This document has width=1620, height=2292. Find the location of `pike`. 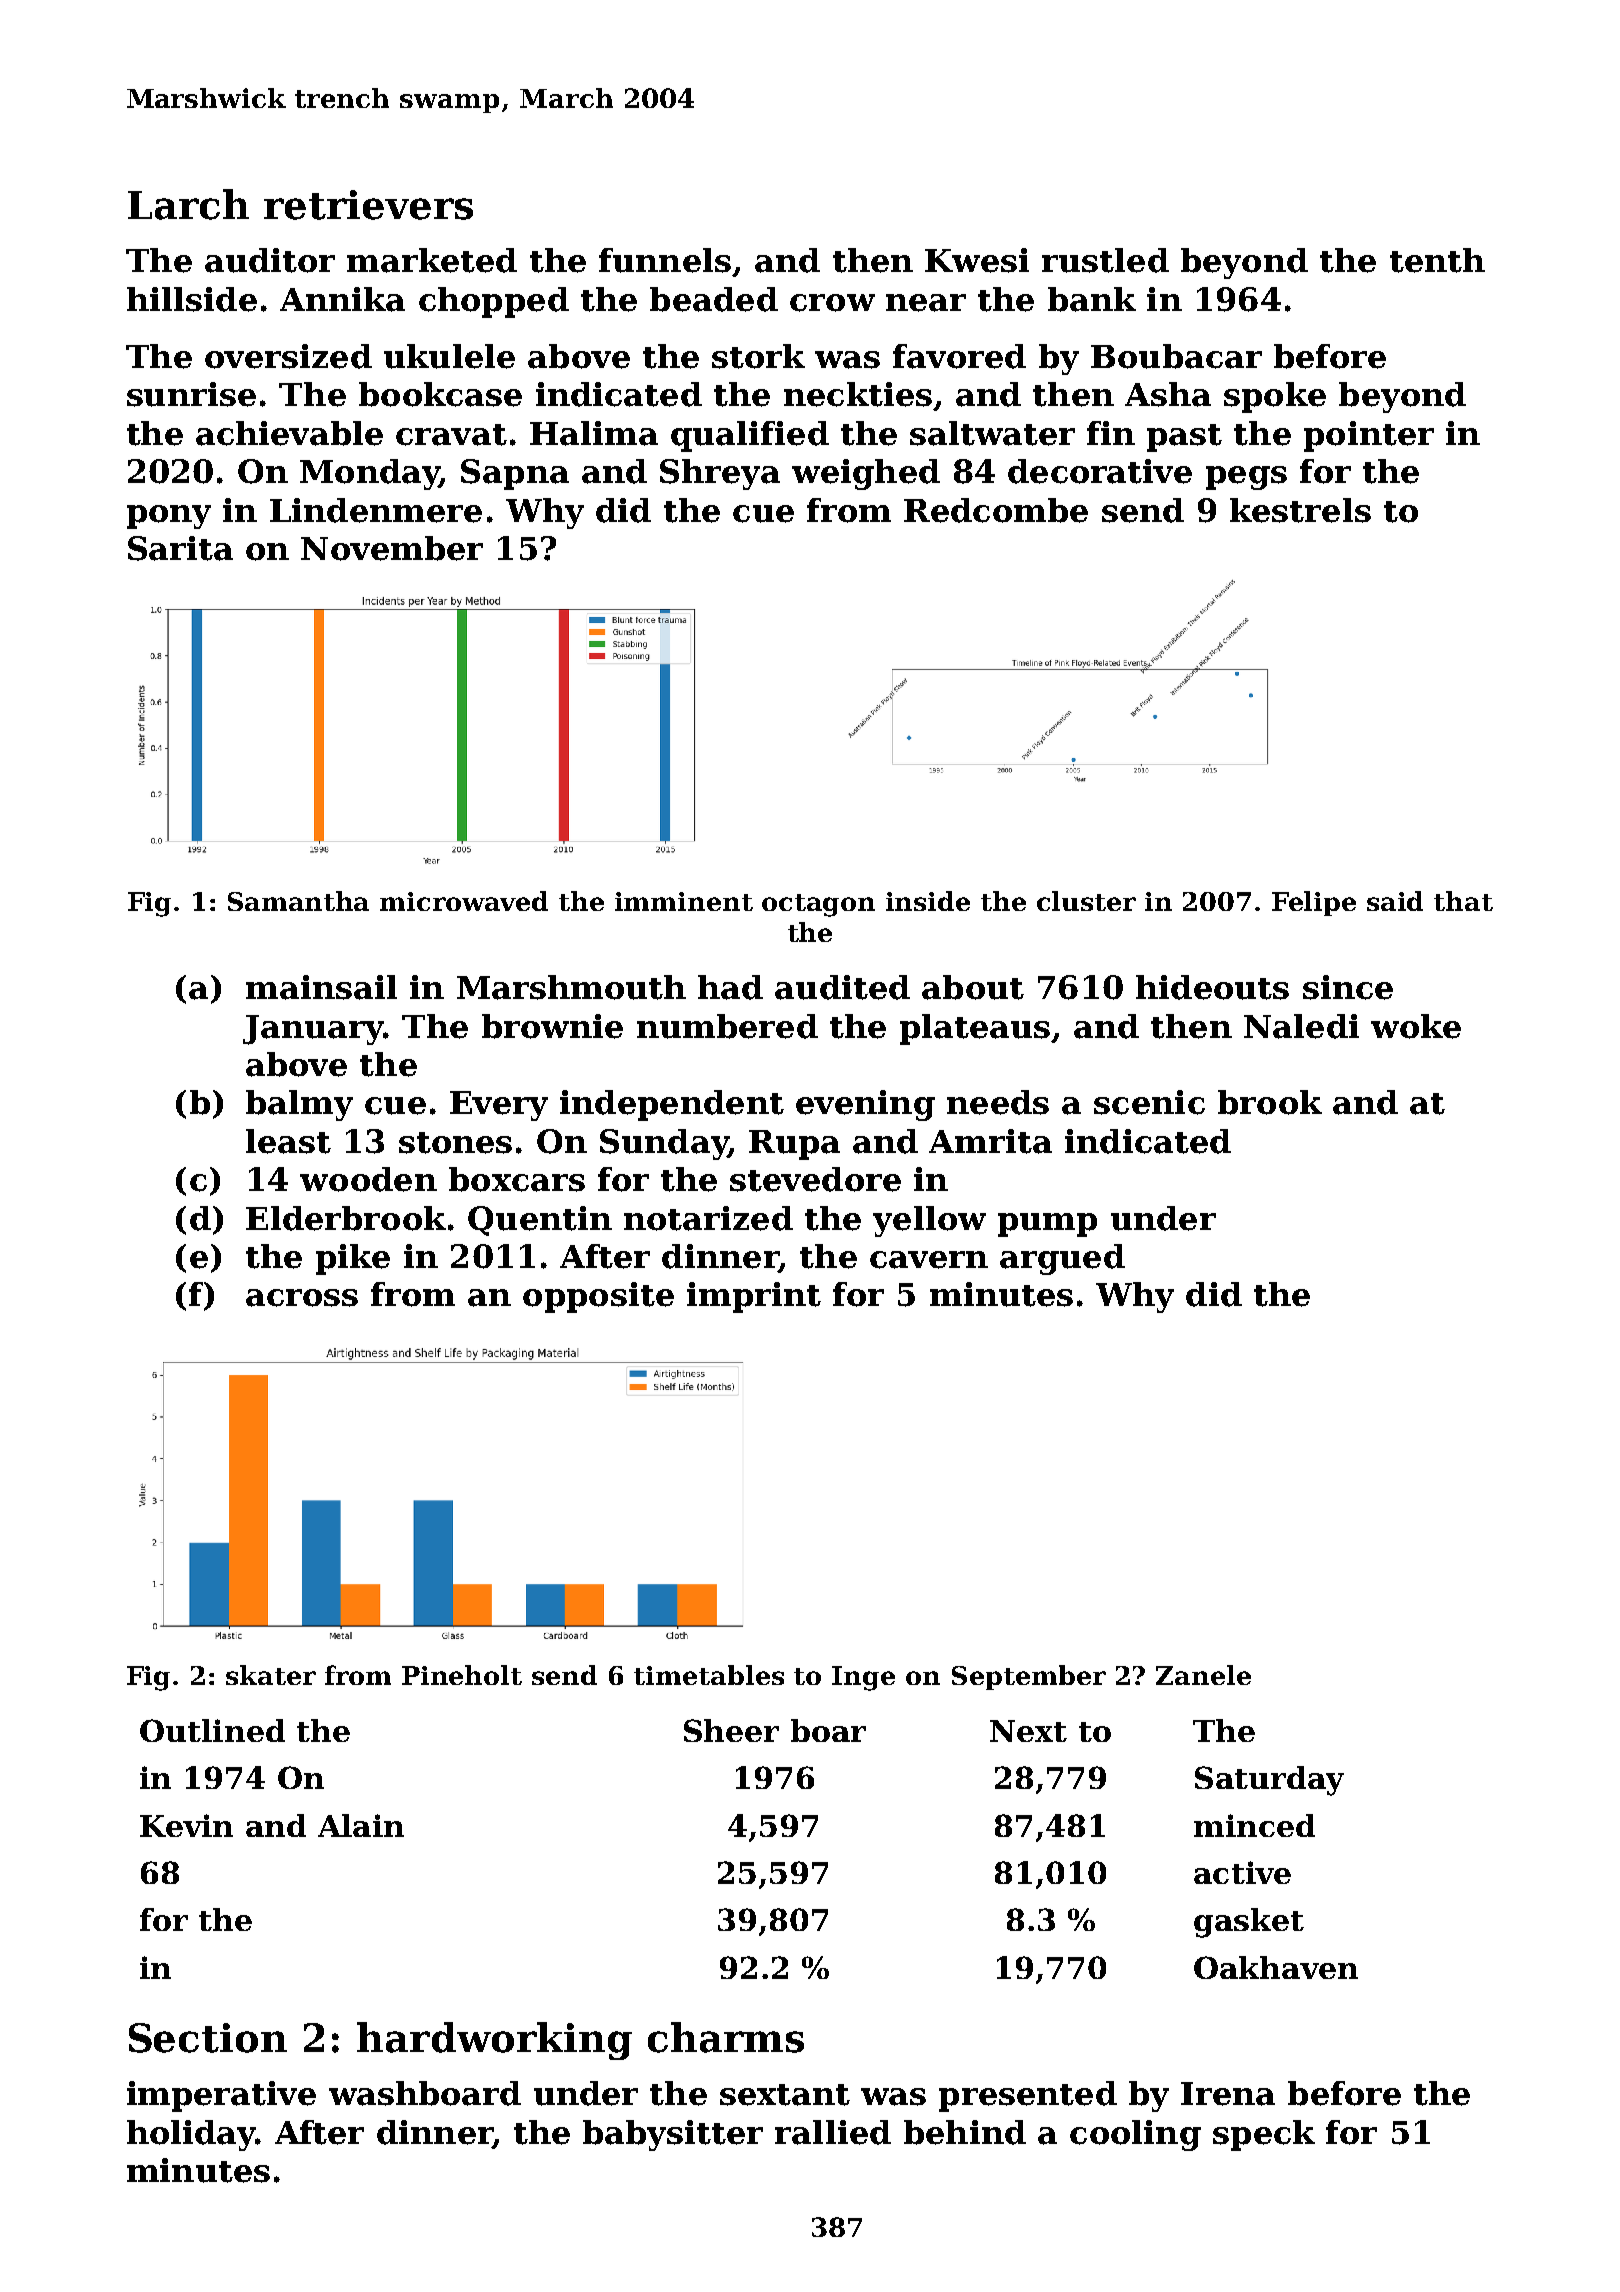

pike is located at coordinates (353, 1259).
